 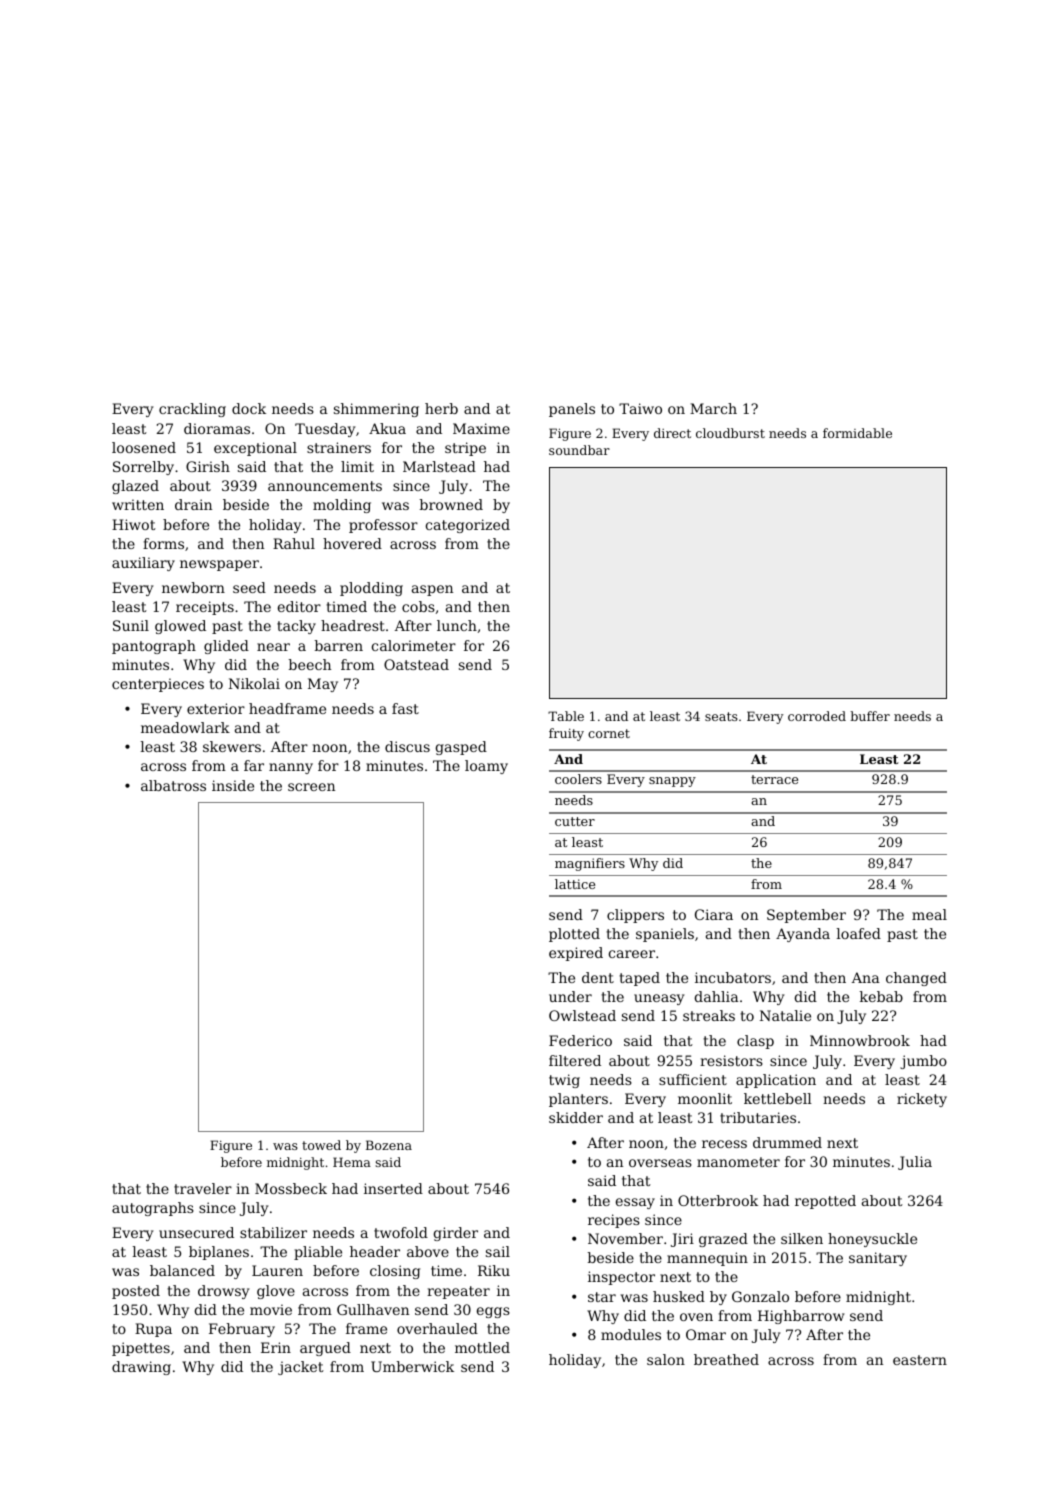 I want to click on crackling, so click(x=192, y=410).
